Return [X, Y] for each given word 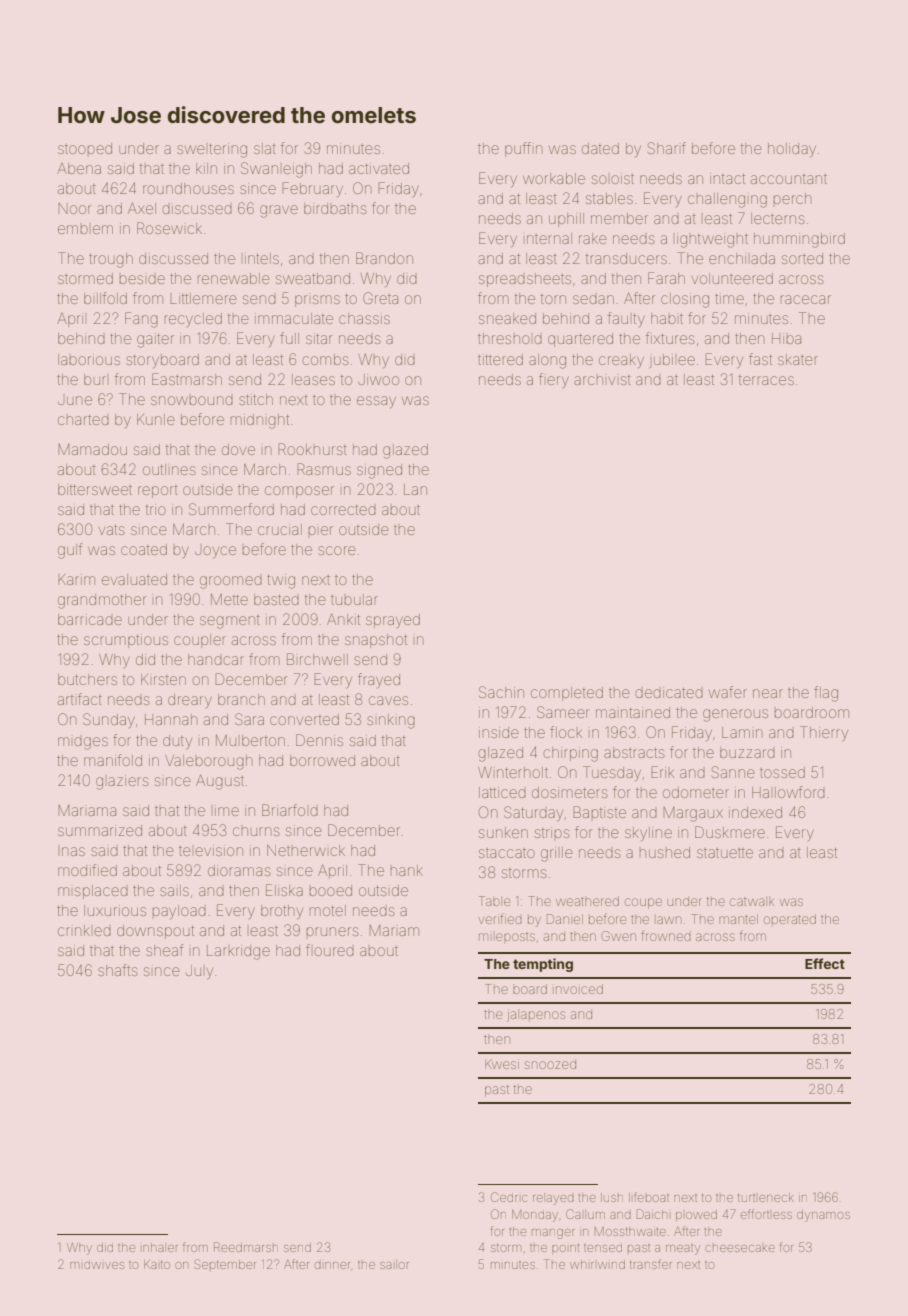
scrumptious [126, 641]
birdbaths [335, 208]
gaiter [155, 340]
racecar [806, 299]
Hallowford [788, 792]
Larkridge [238, 952]
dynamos [823, 1216]
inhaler [160, 1247]
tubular [354, 599]
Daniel [565, 919]
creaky [621, 361]
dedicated [669, 692]
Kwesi [502, 1064]
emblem [85, 229]
